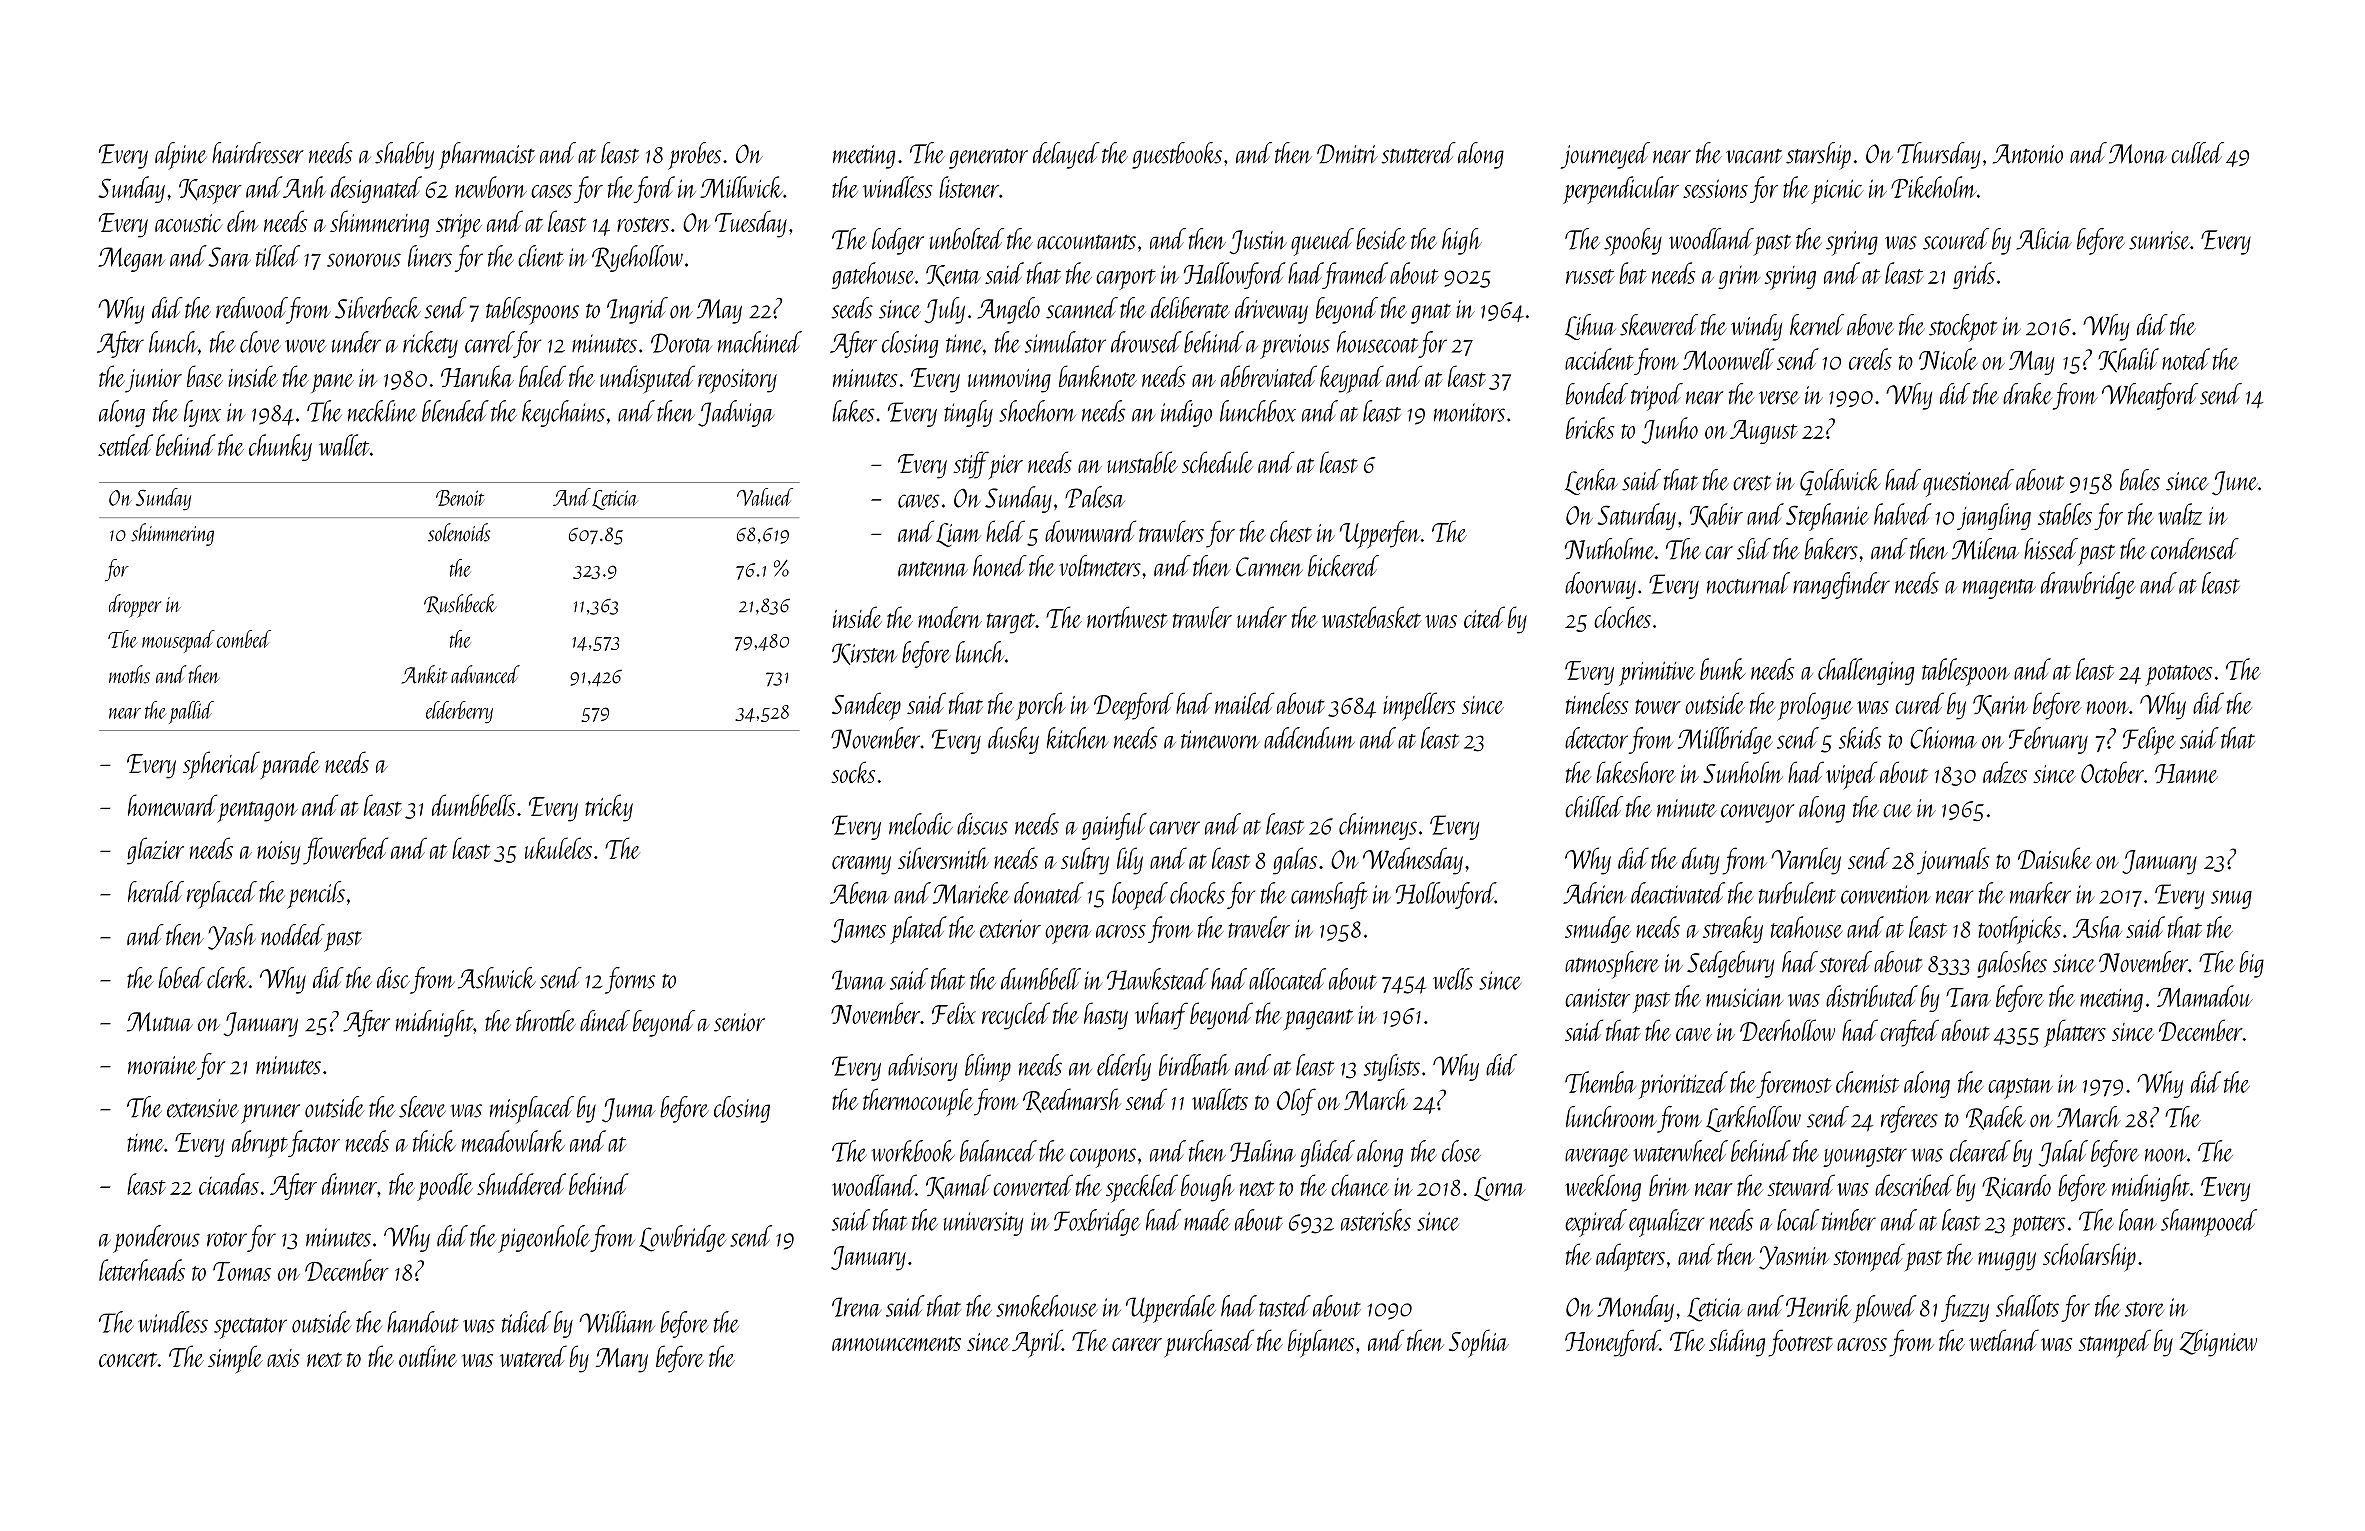 The width and height of the page is (2365, 1531). Describe the element at coordinates (1077, 738) in the page. I see `kitchen` at that location.
